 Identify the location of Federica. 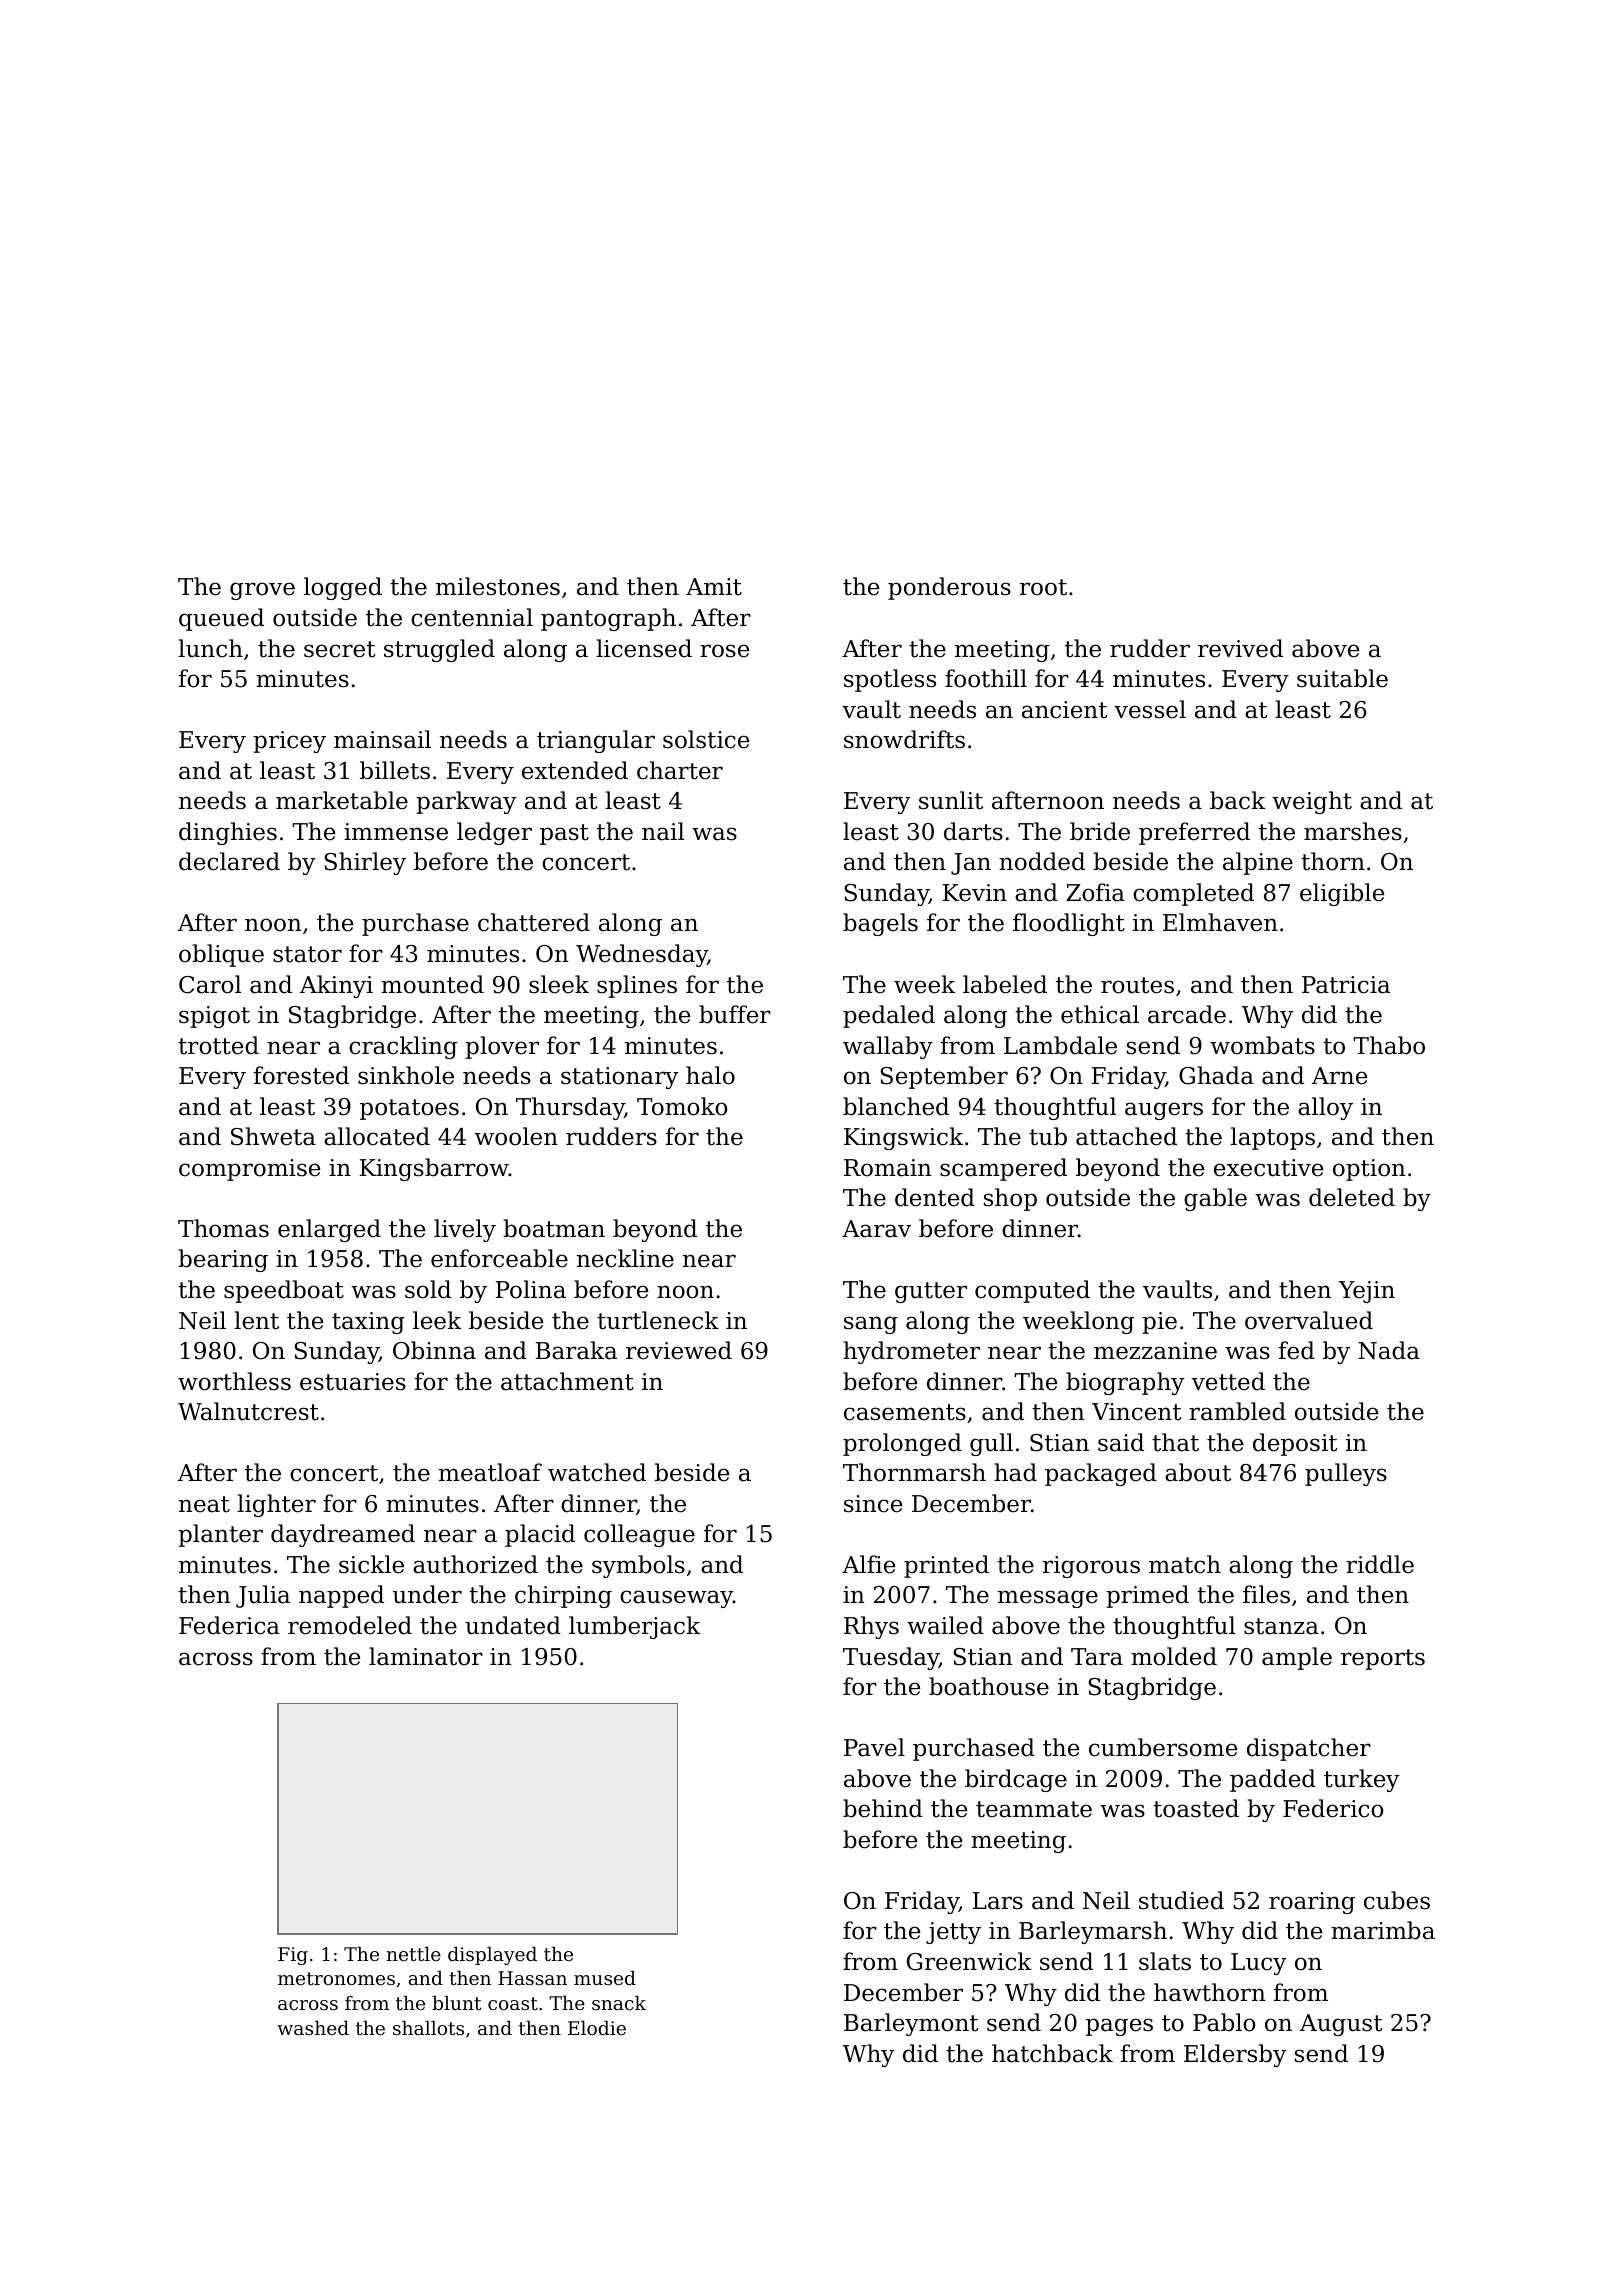
(229, 1625).
